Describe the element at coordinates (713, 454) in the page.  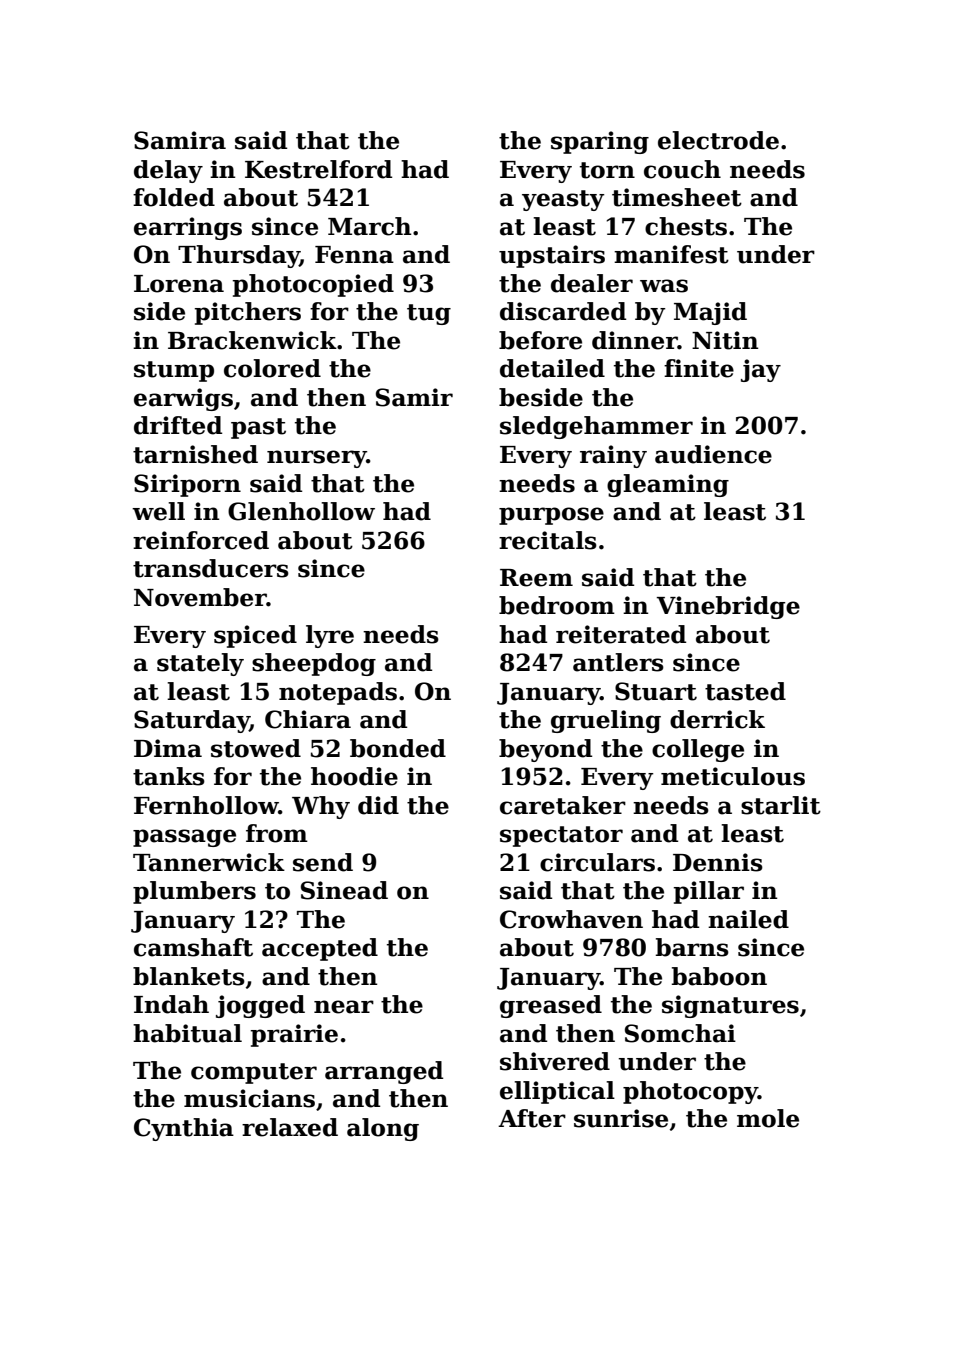
I see `audience` at that location.
